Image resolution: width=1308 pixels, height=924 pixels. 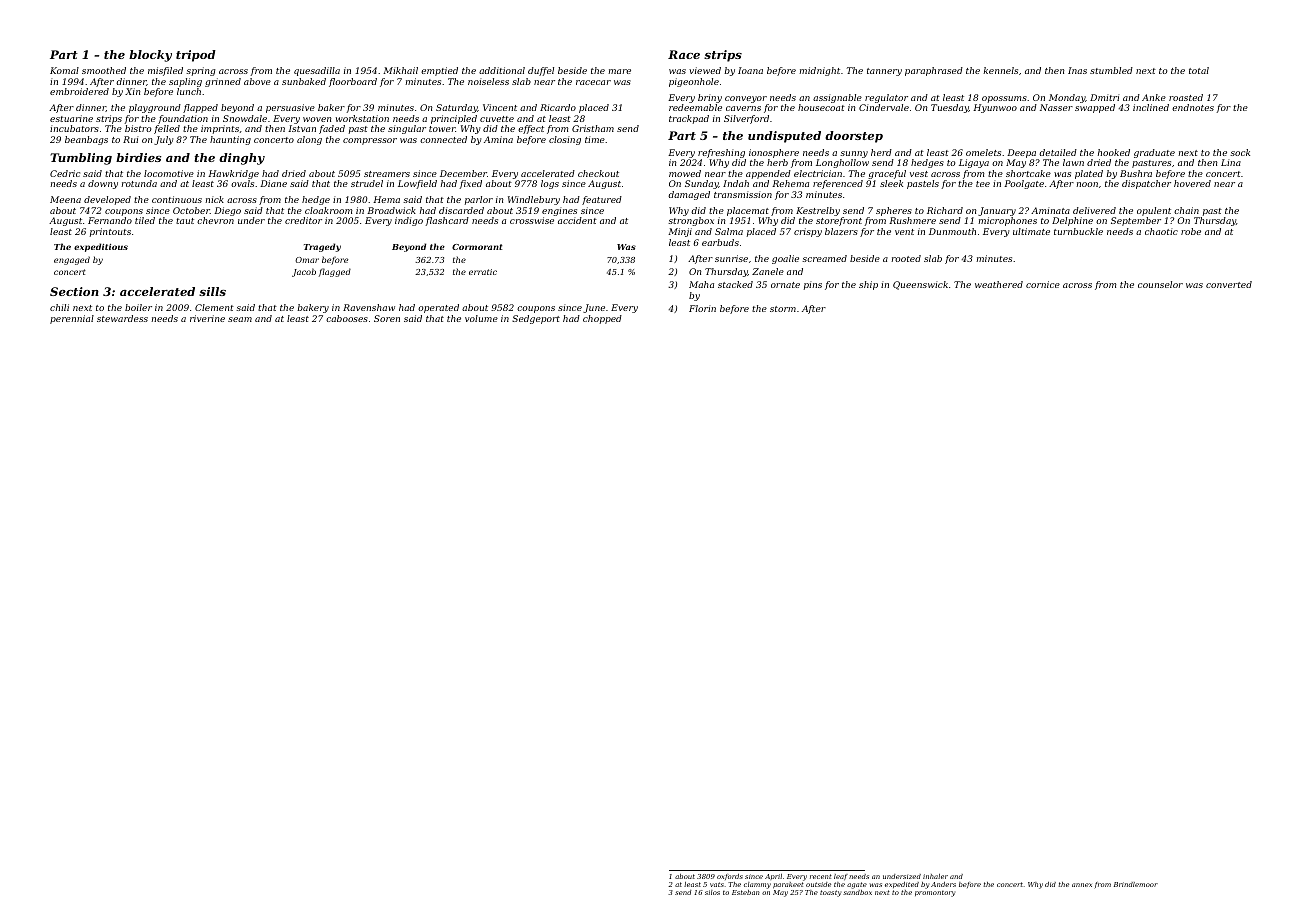 What do you see at coordinates (950, 108) in the page?
I see `Tuesday` at bounding box center [950, 108].
